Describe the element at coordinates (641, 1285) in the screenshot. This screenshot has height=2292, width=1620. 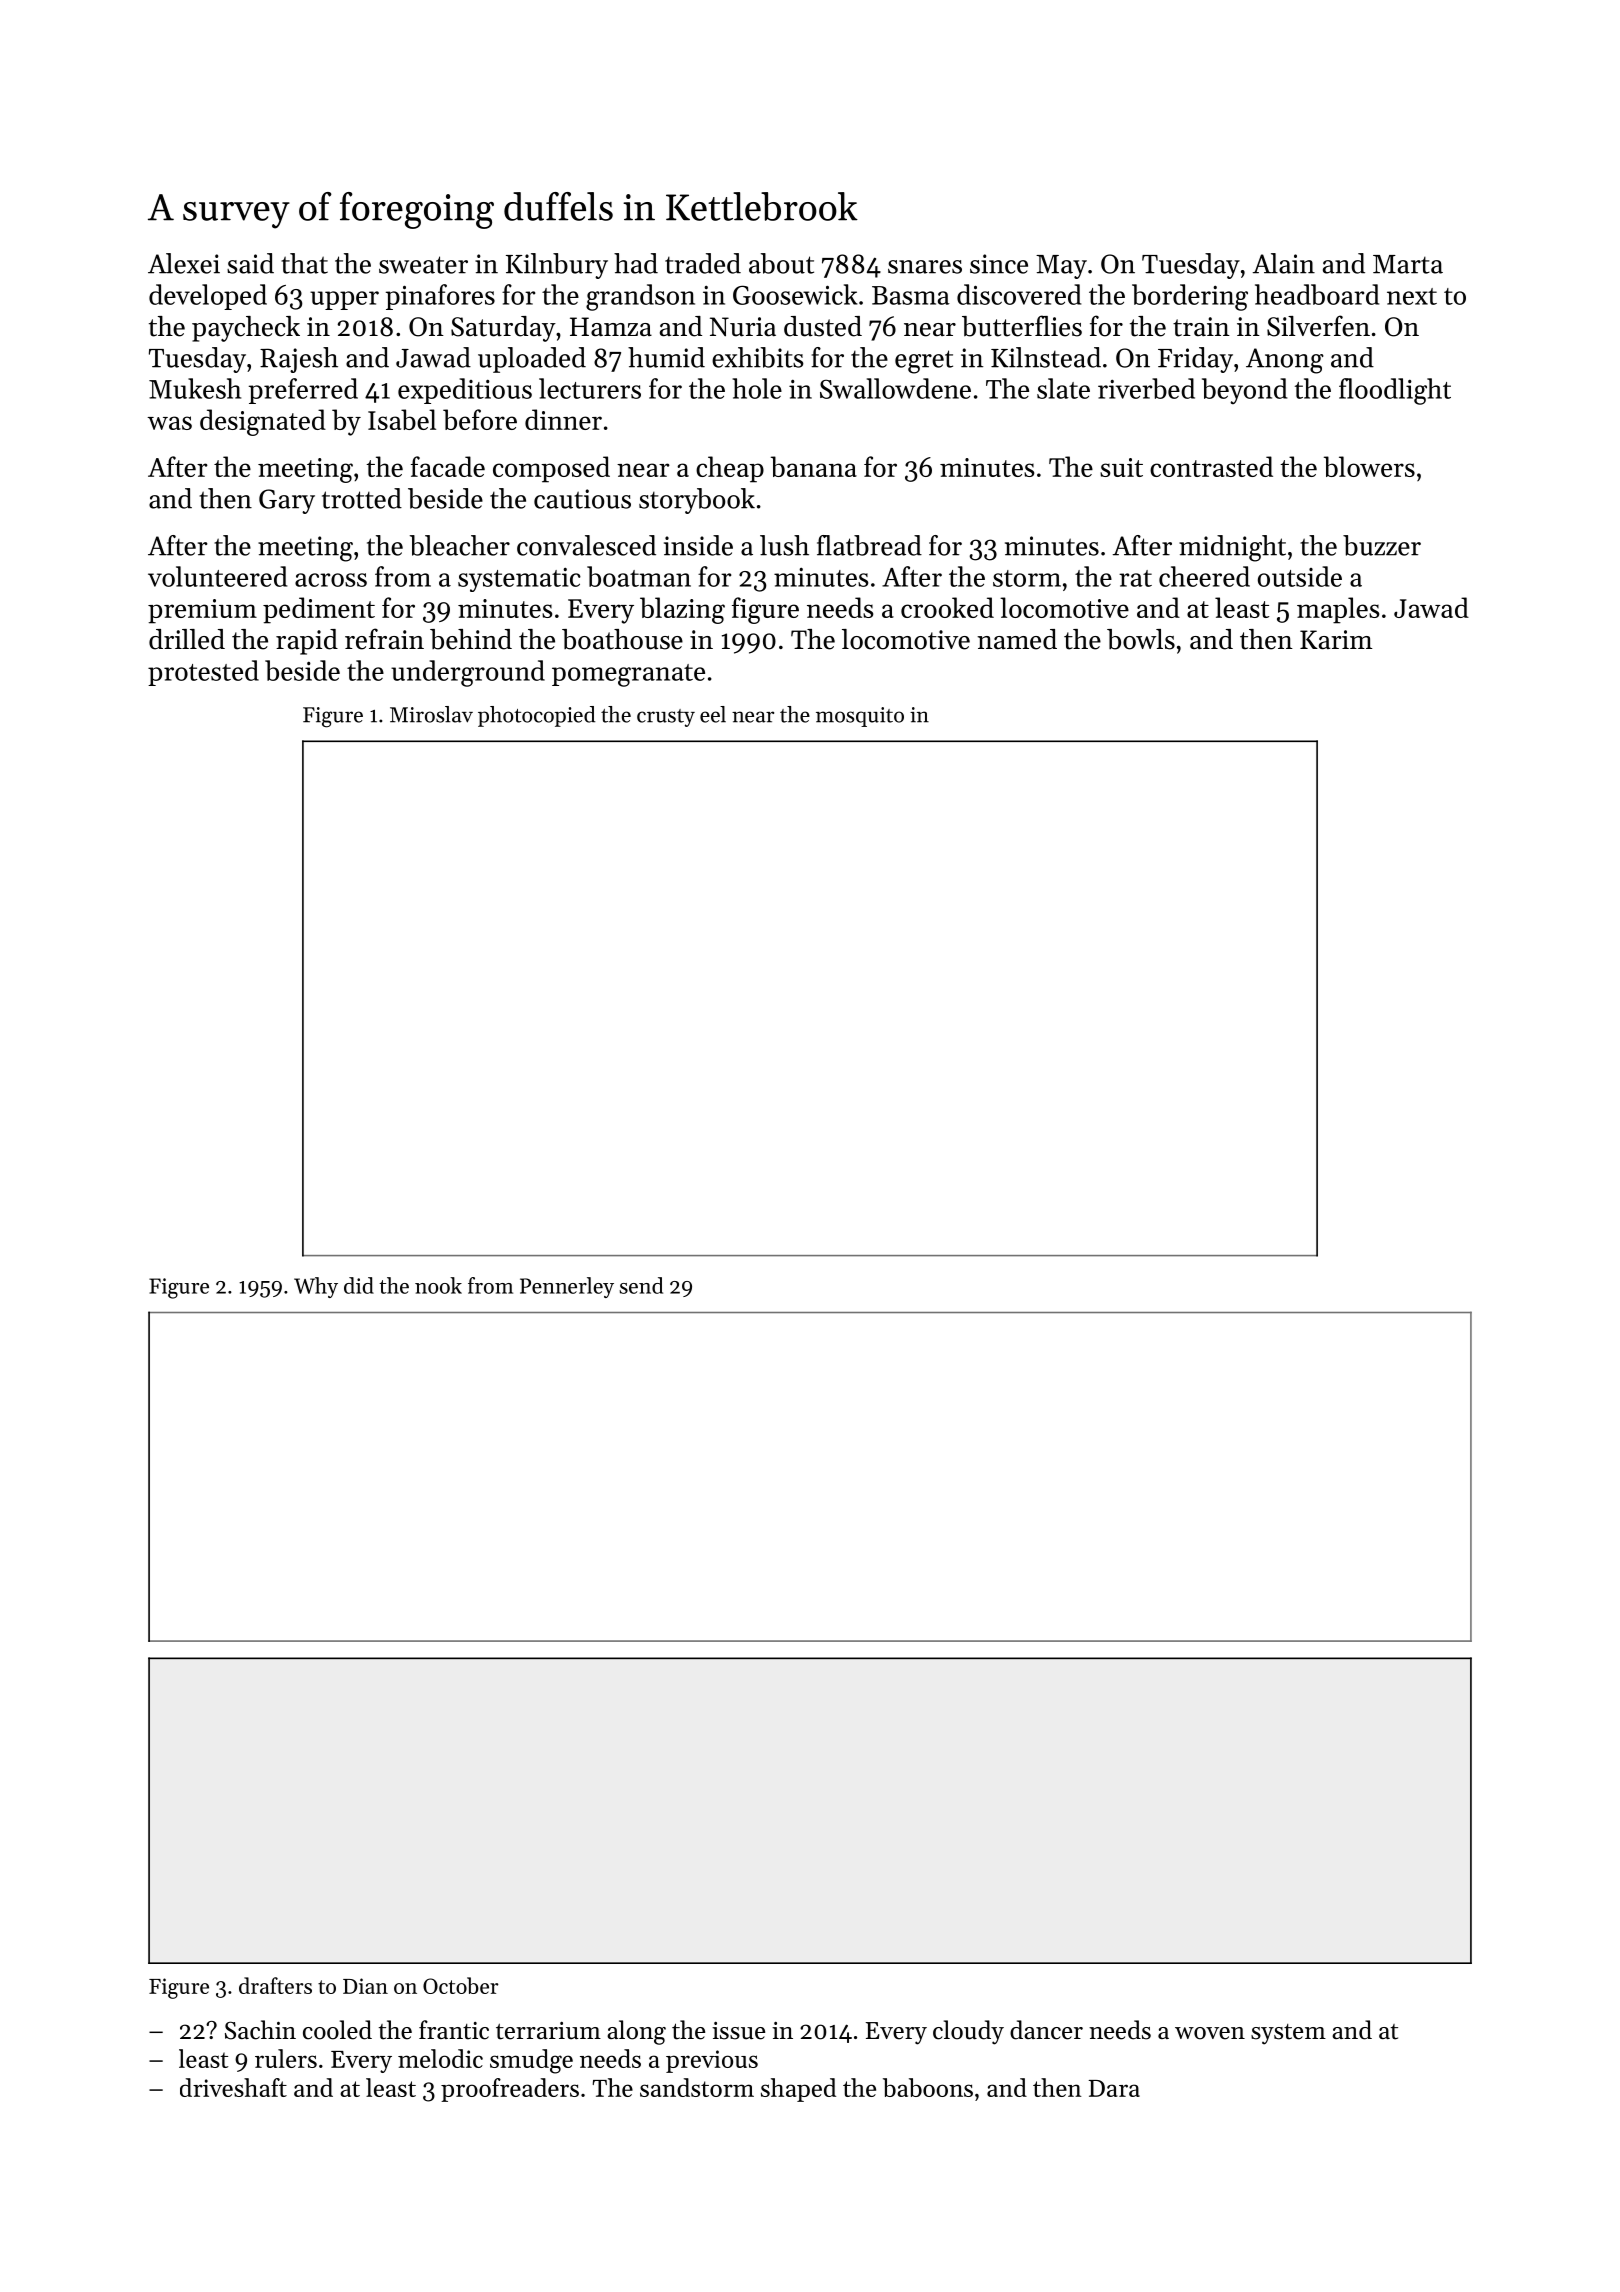
I see `send` at that location.
